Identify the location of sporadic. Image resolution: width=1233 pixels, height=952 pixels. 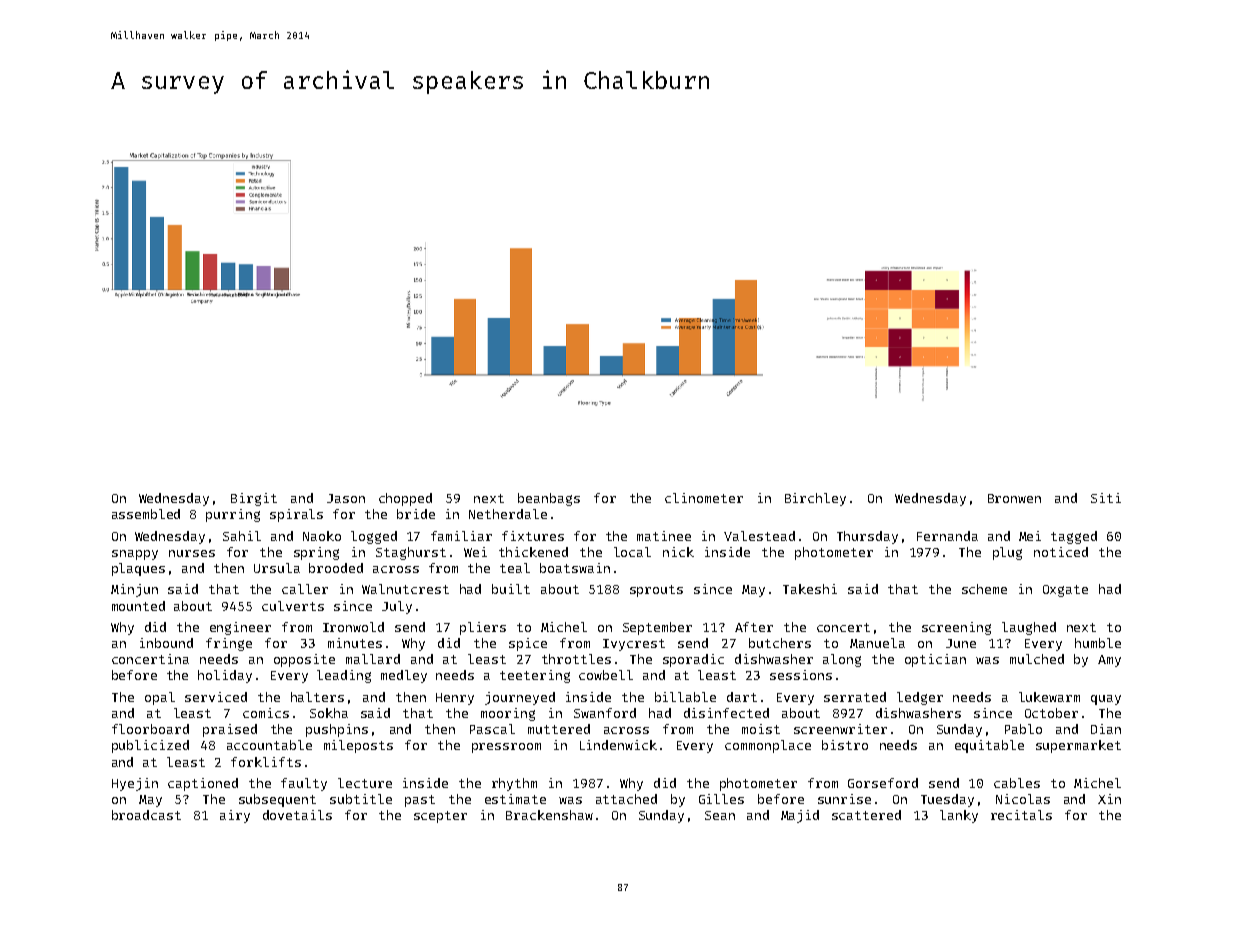
(693, 660).
